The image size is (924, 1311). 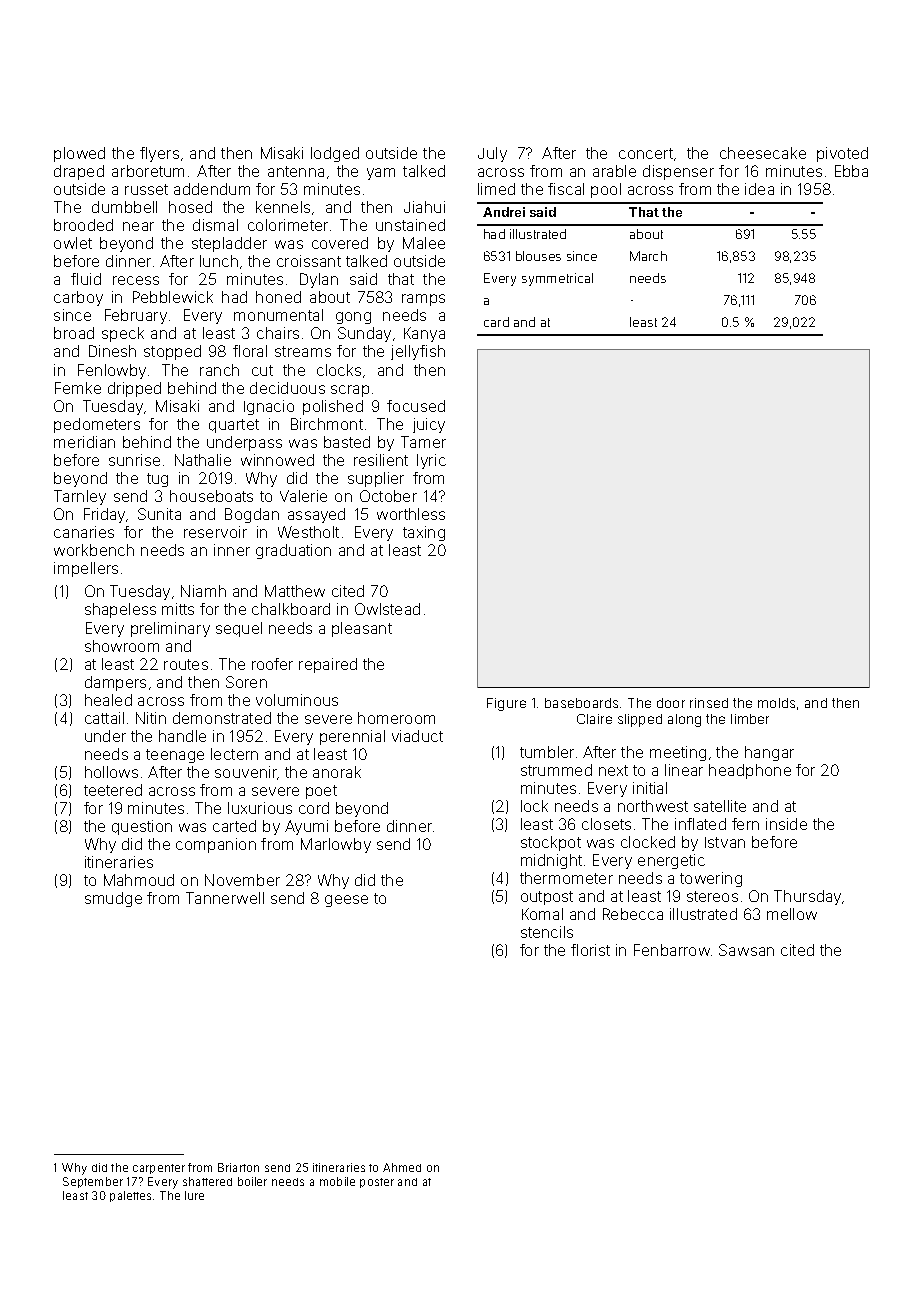 I want to click on Owlstead, so click(x=387, y=609).
